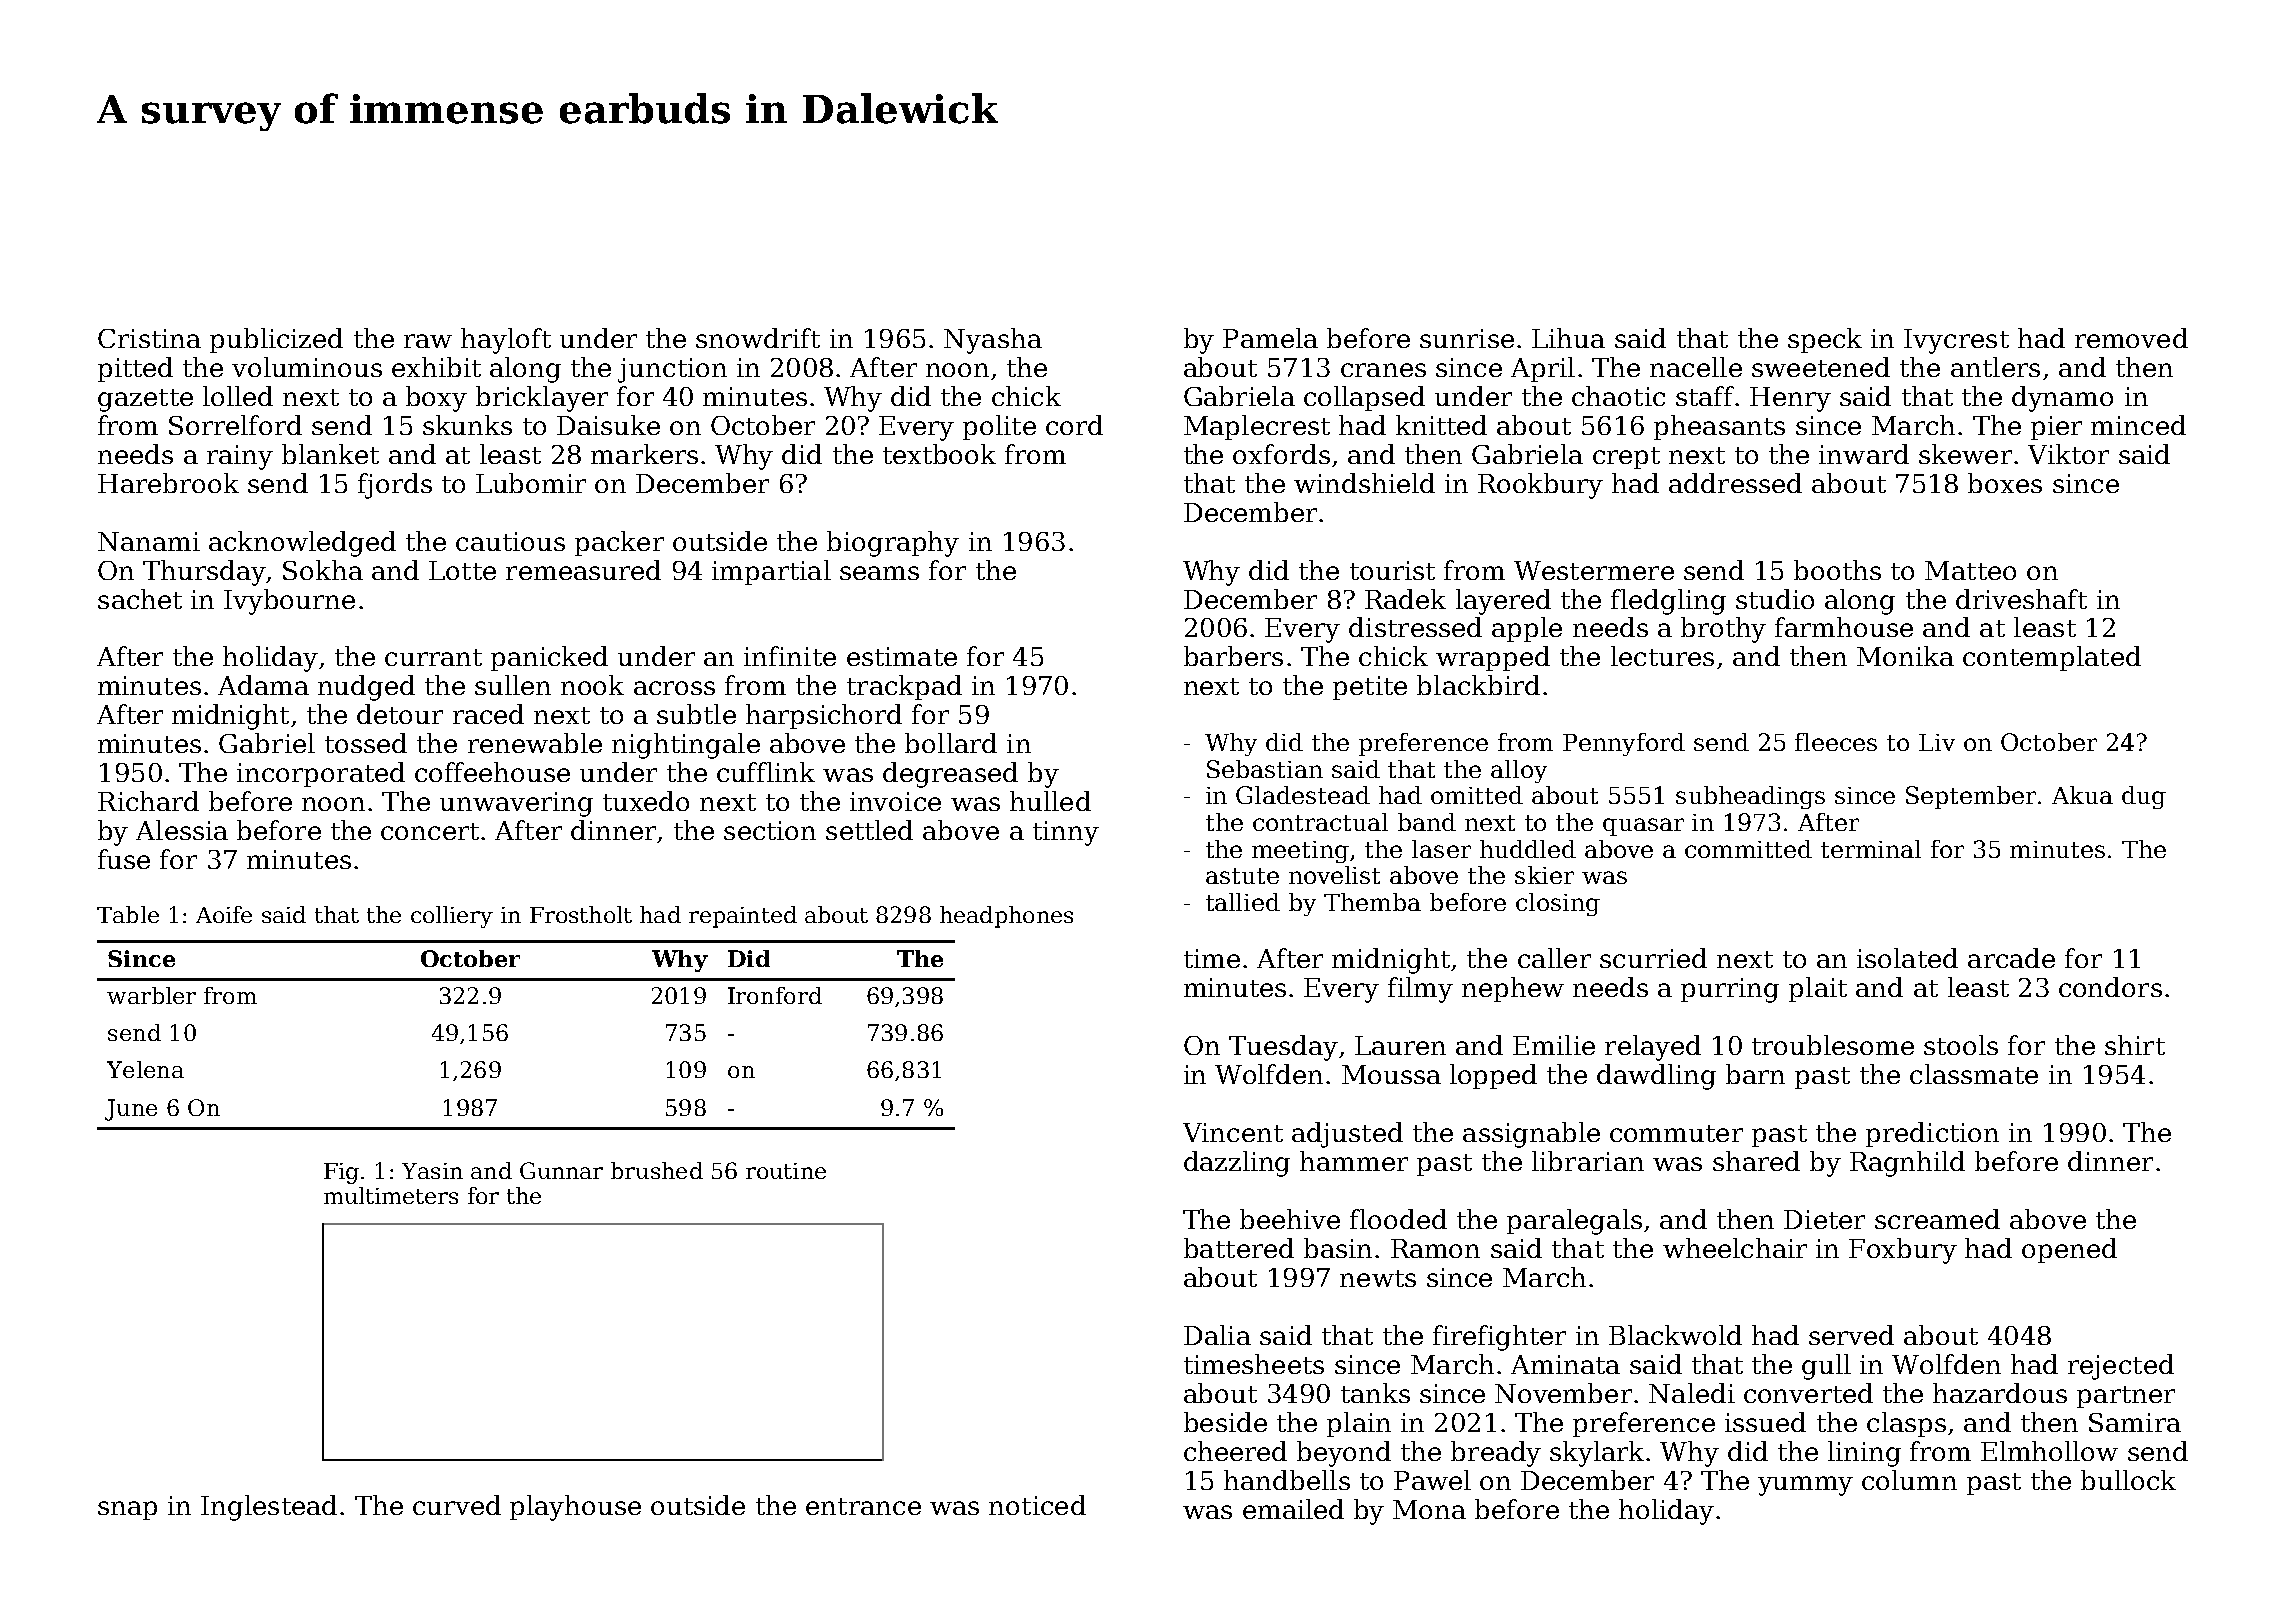 Image resolution: width=2292 pixels, height=1620 pixels. Describe the element at coordinates (1755, 1074) in the screenshot. I see `barn` at that location.
